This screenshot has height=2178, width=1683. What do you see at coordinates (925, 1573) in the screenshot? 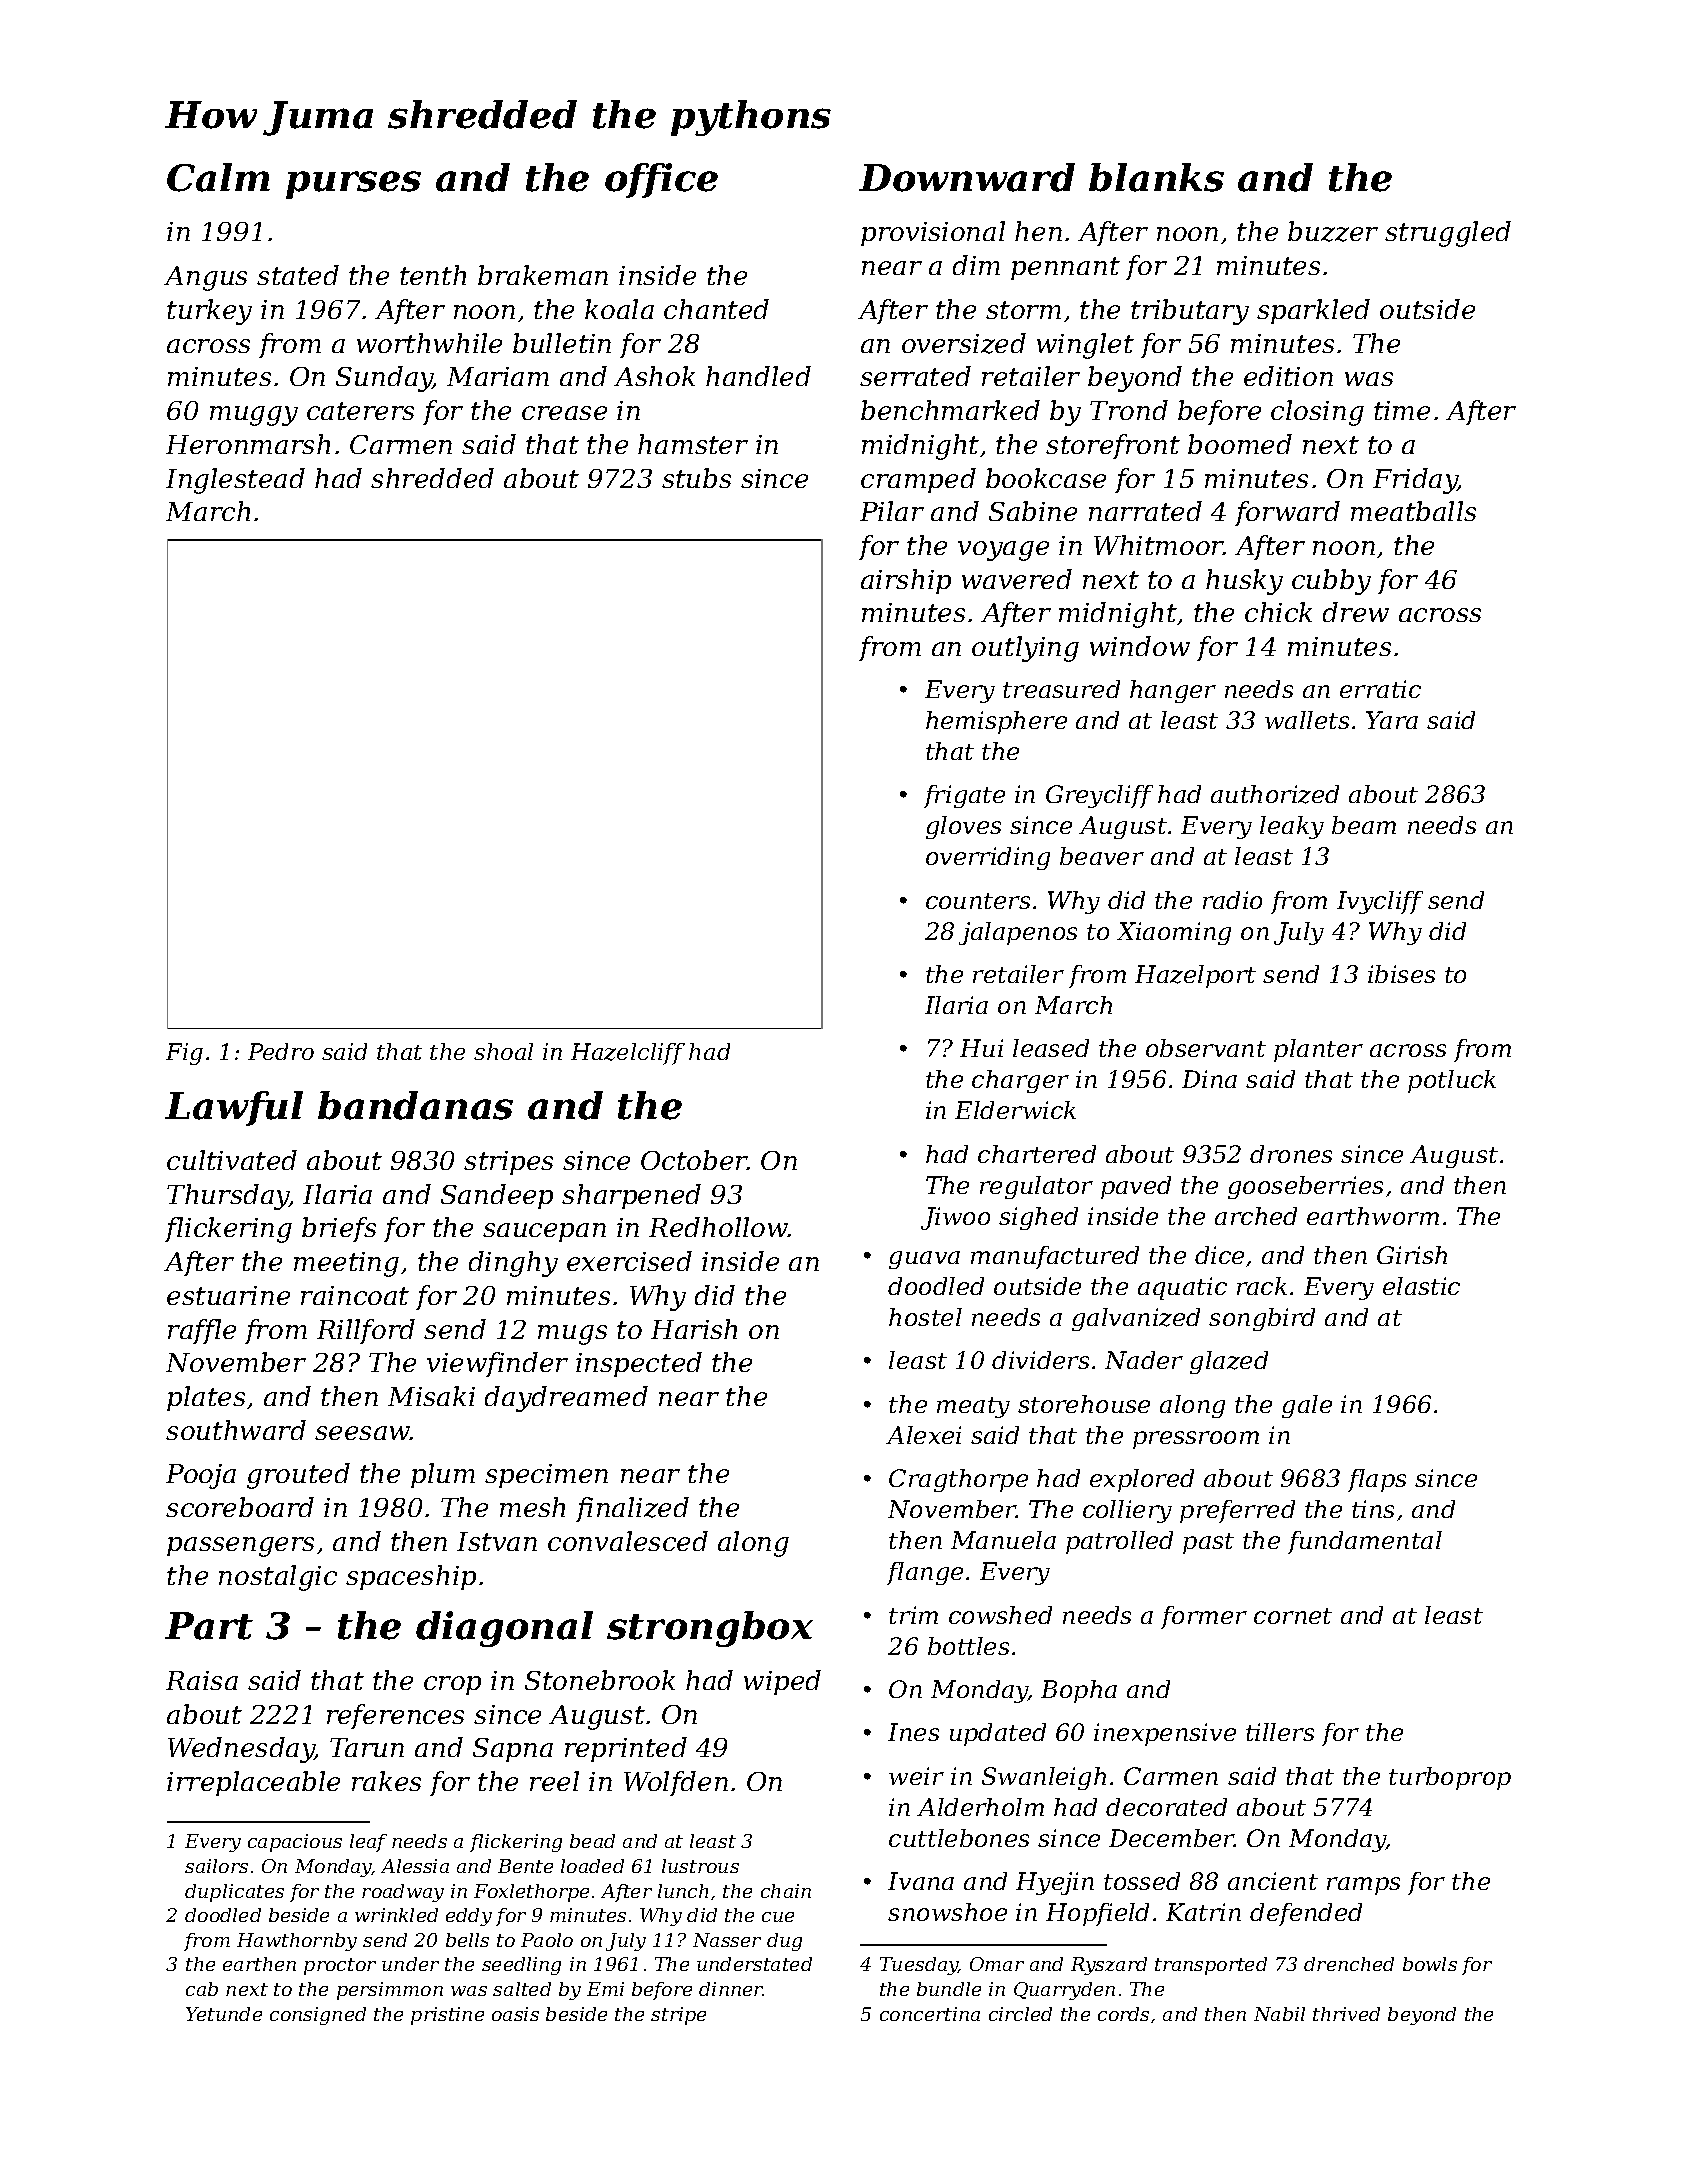
I see `flange` at bounding box center [925, 1573].
